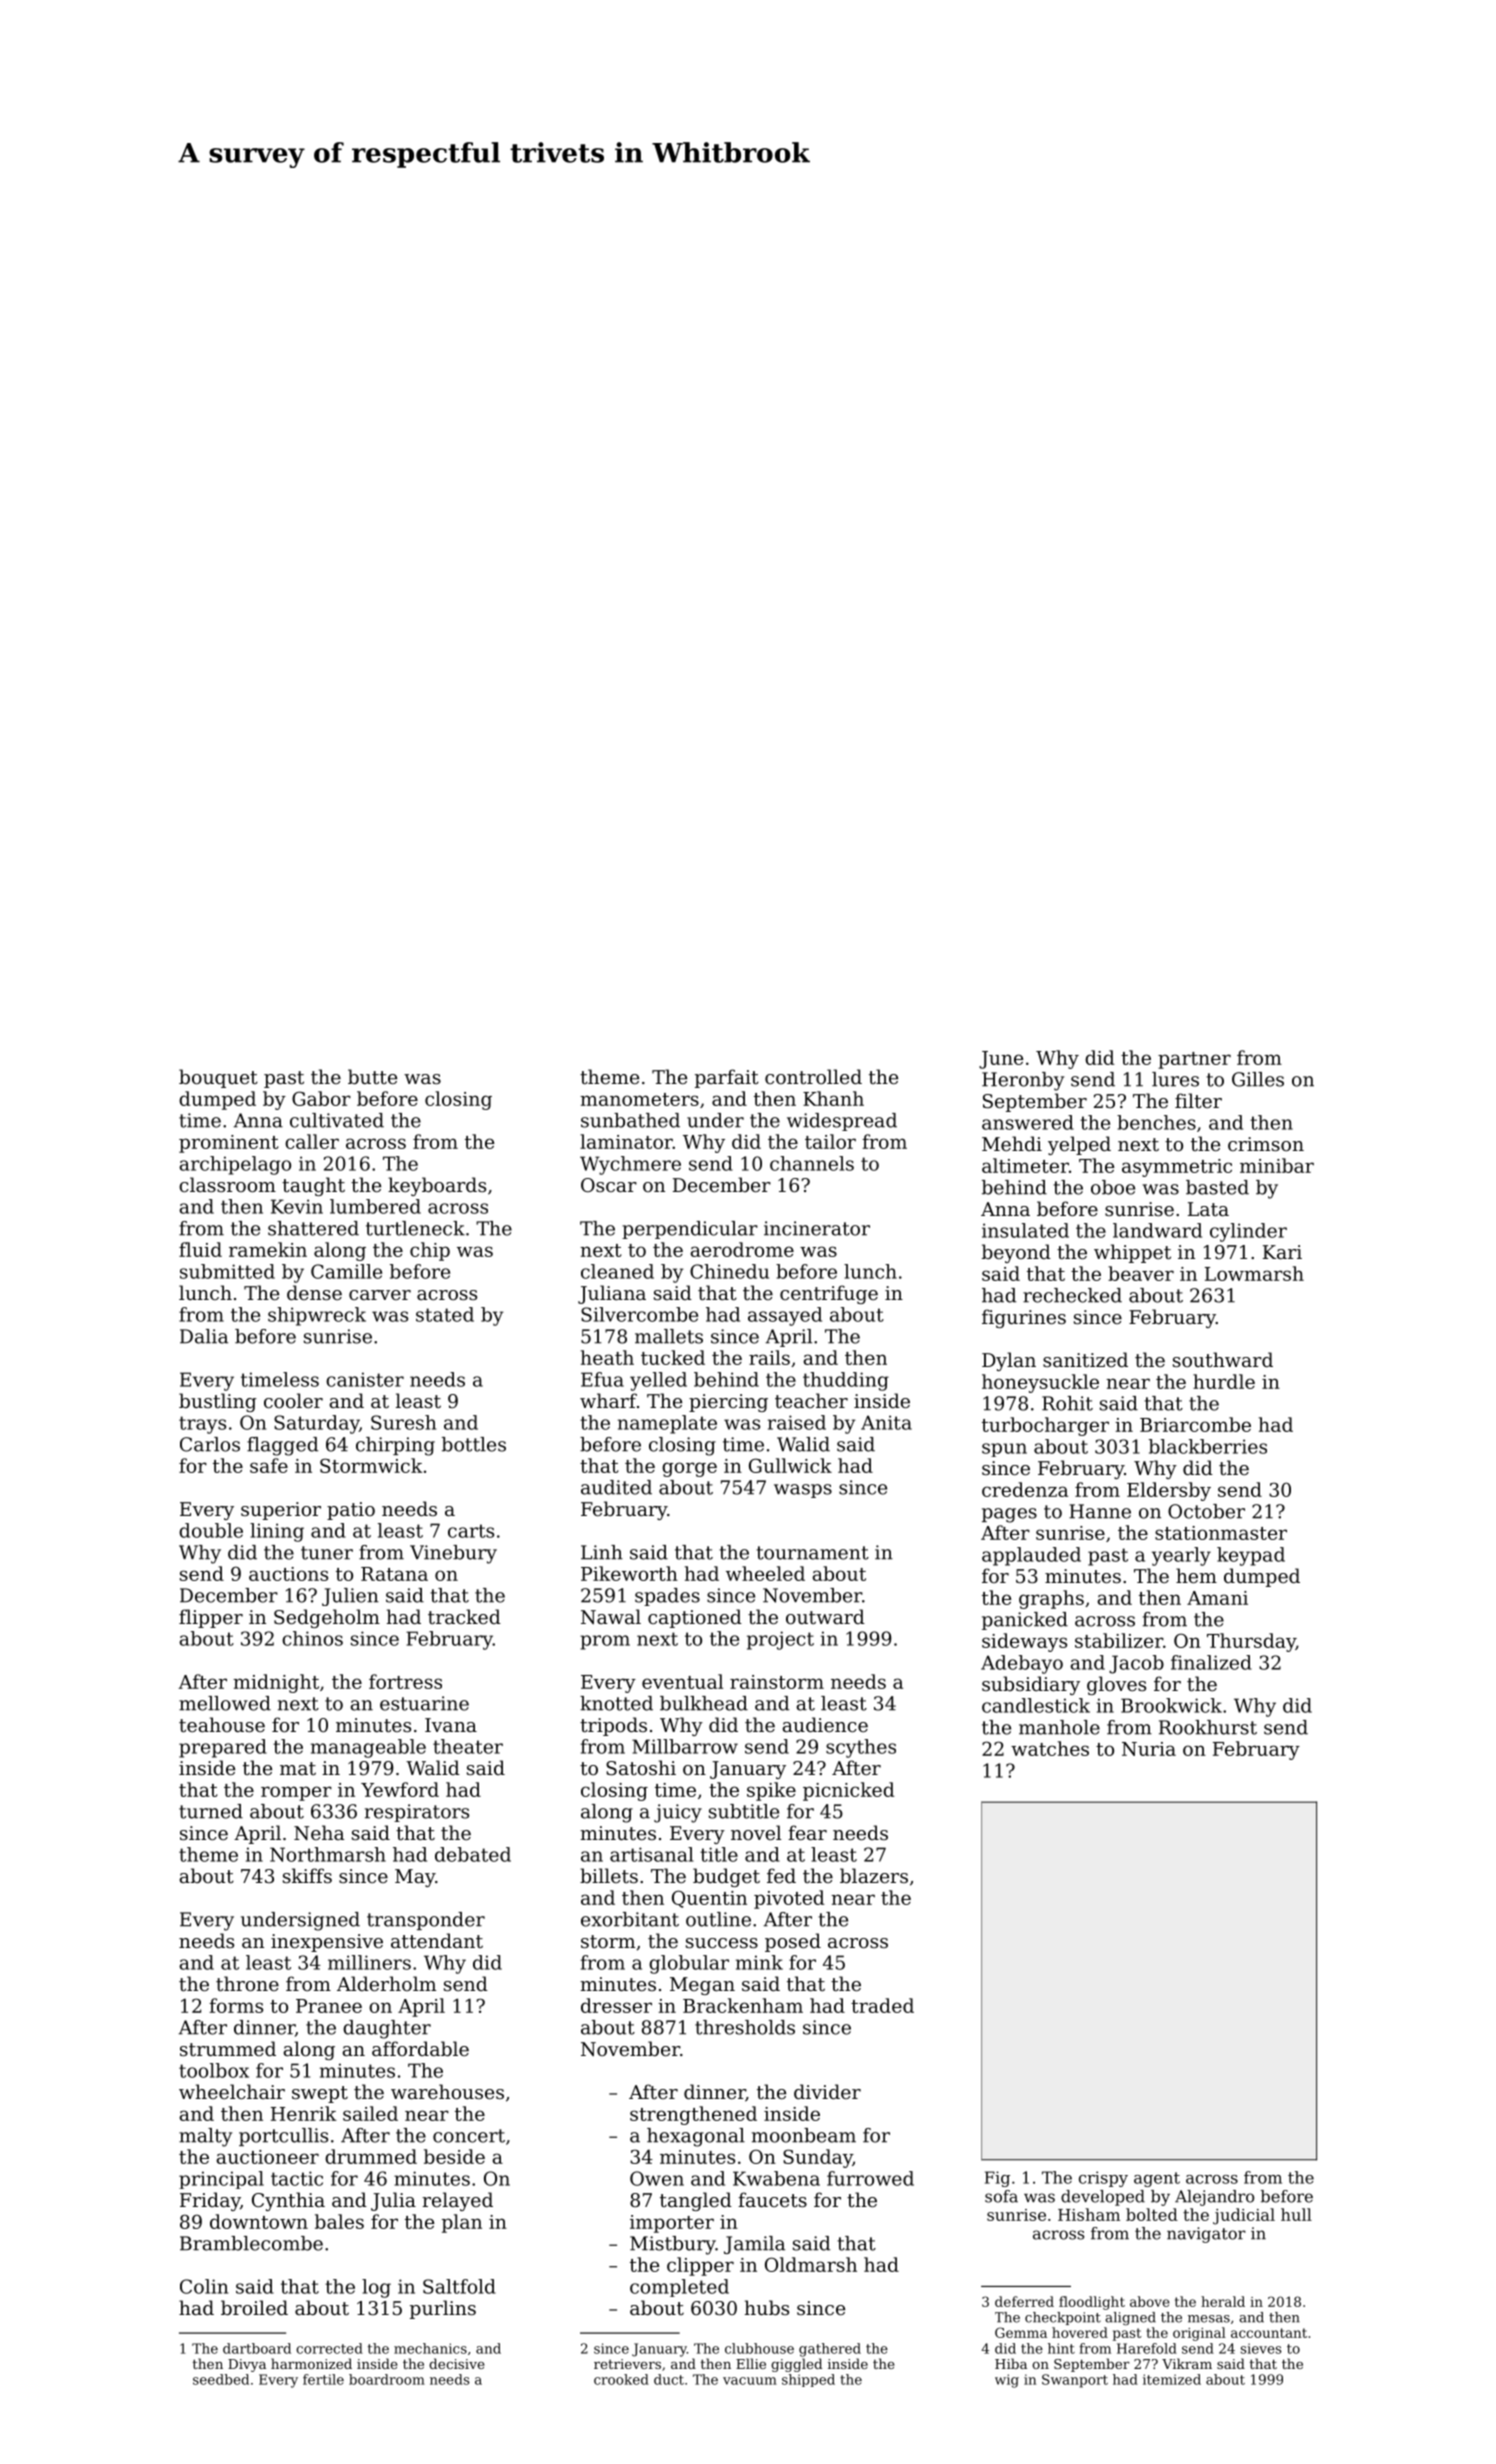 This page has height=2464, width=1496. Describe the element at coordinates (825, 1616) in the page. I see `outward` at that location.
